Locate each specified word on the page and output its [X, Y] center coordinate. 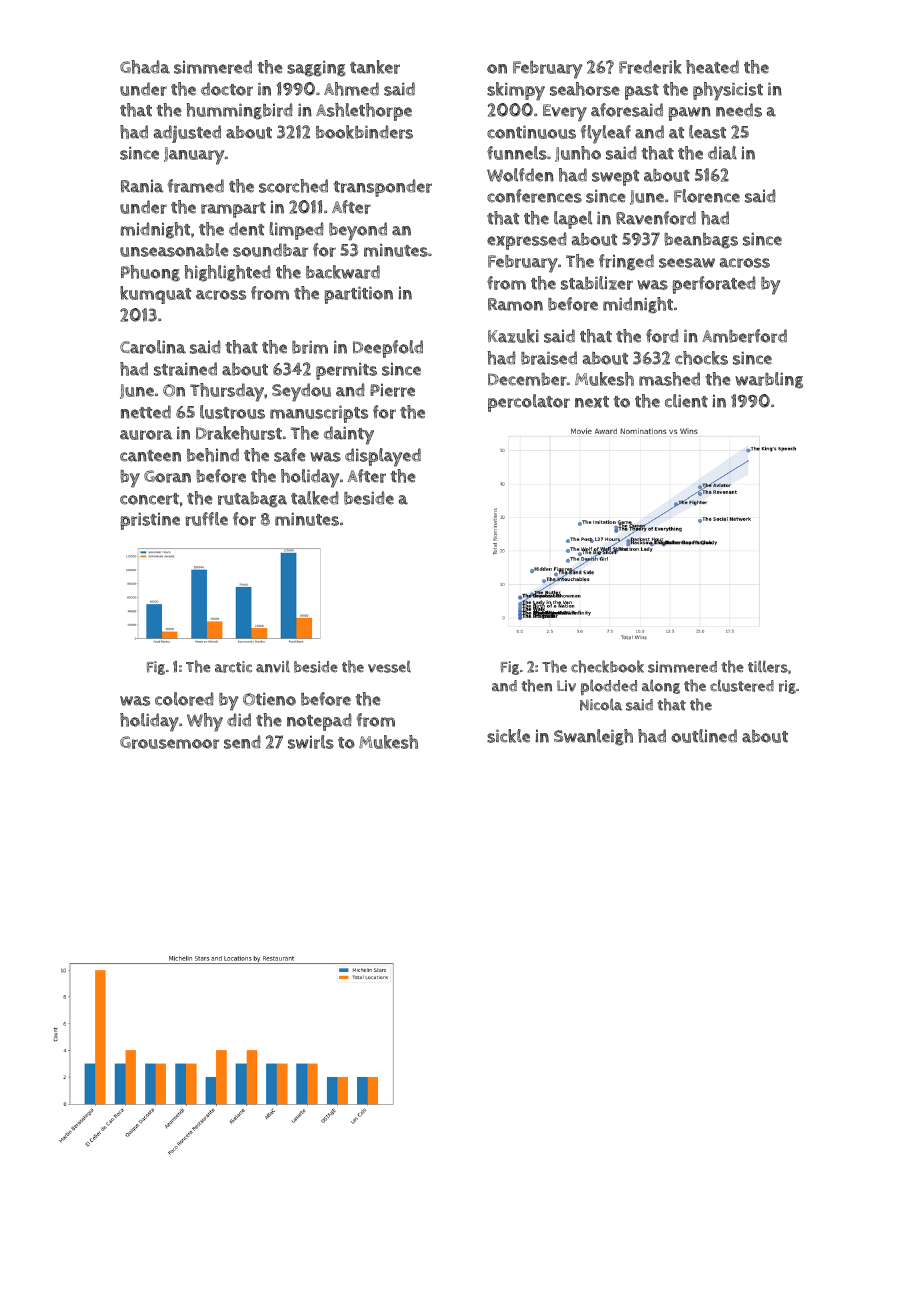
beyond [358, 231]
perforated [714, 285]
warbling [769, 380]
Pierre [392, 390]
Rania [142, 186]
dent [246, 229]
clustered [742, 686]
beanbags [701, 241]
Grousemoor [169, 742]
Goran [167, 476]
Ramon [515, 304]
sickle [508, 736]
